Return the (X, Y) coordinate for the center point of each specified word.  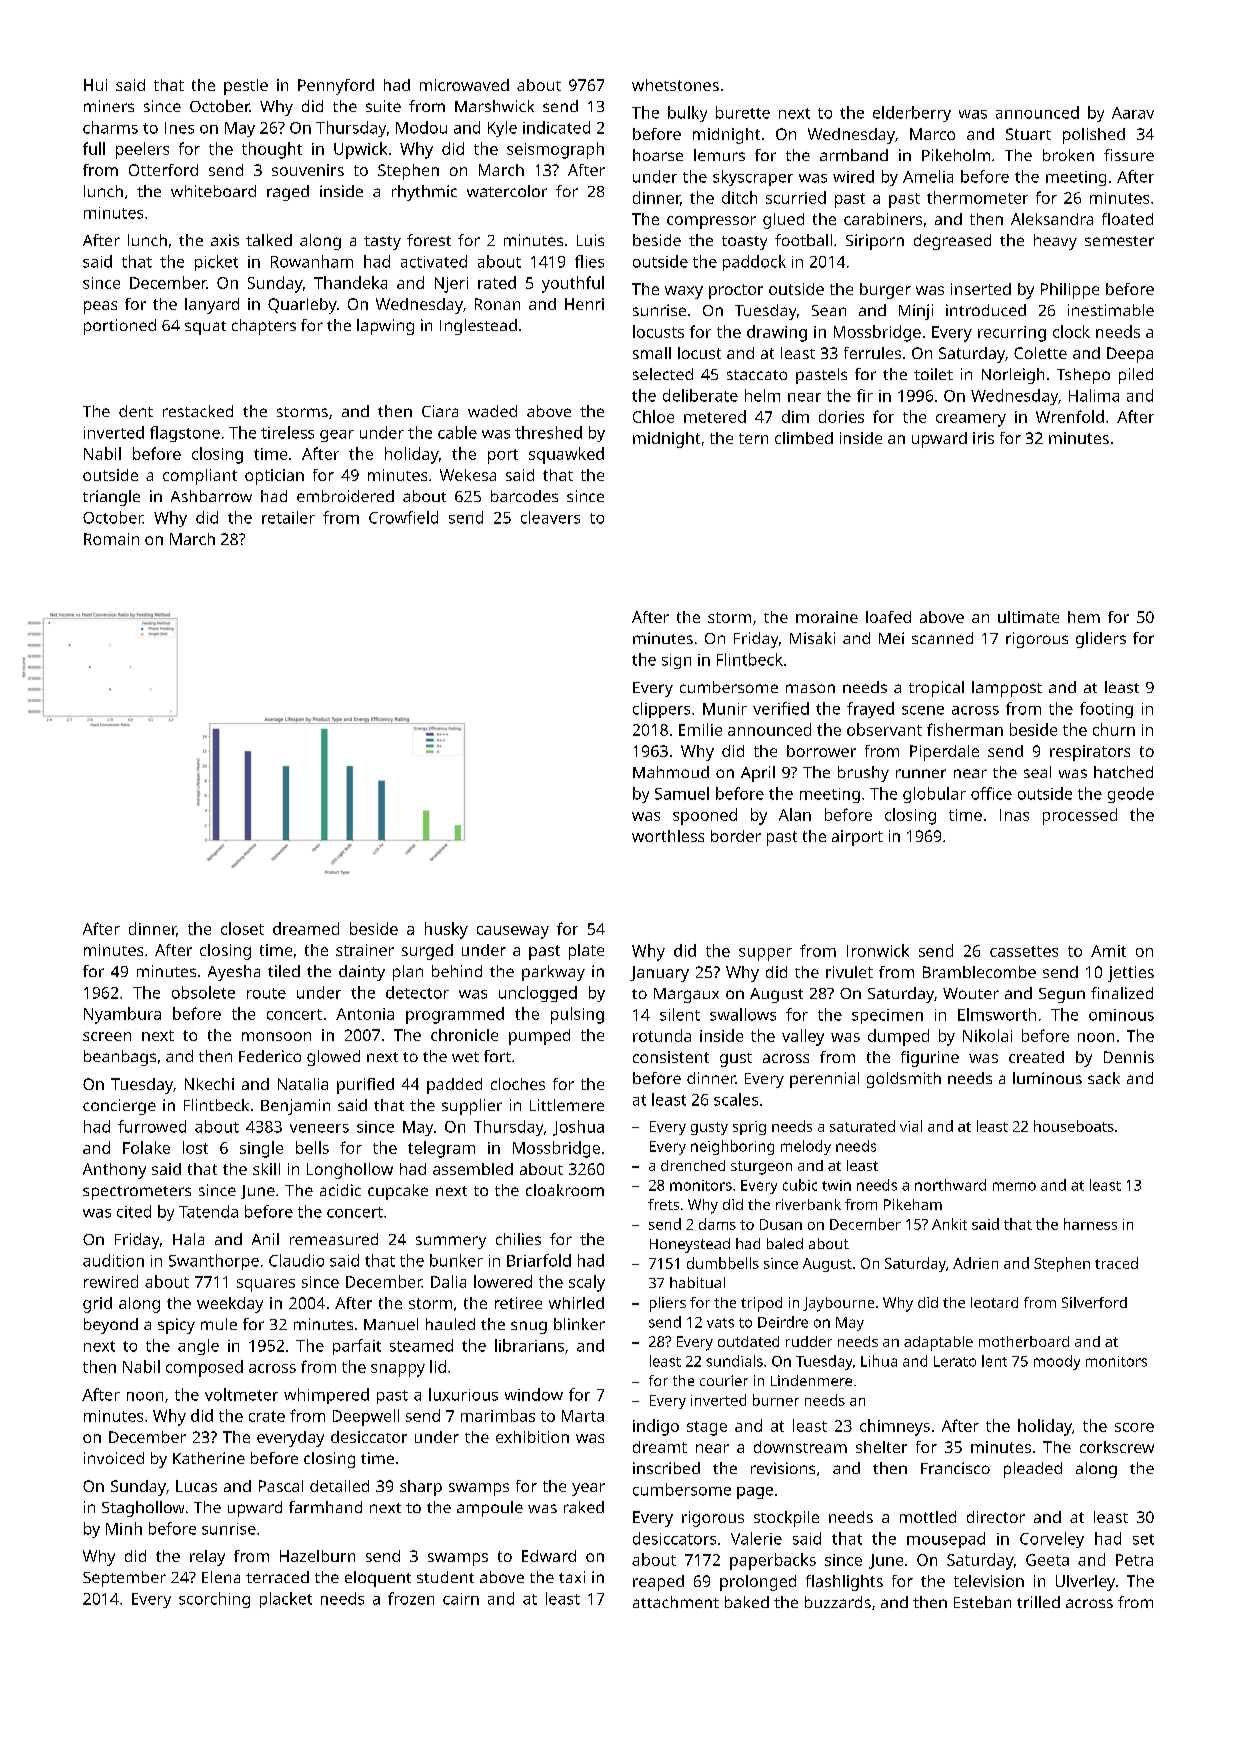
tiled (284, 971)
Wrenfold (1070, 416)
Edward (549, 1556)
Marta (583, 1416)
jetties (1131, 974)
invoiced (114, 1458)
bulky (687, 114)
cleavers (550, 517)
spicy (176, 1326)
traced (1116, 1263)
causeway (513, 932)
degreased (952, 242)
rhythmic (424, 193)
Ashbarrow (211, 496)
